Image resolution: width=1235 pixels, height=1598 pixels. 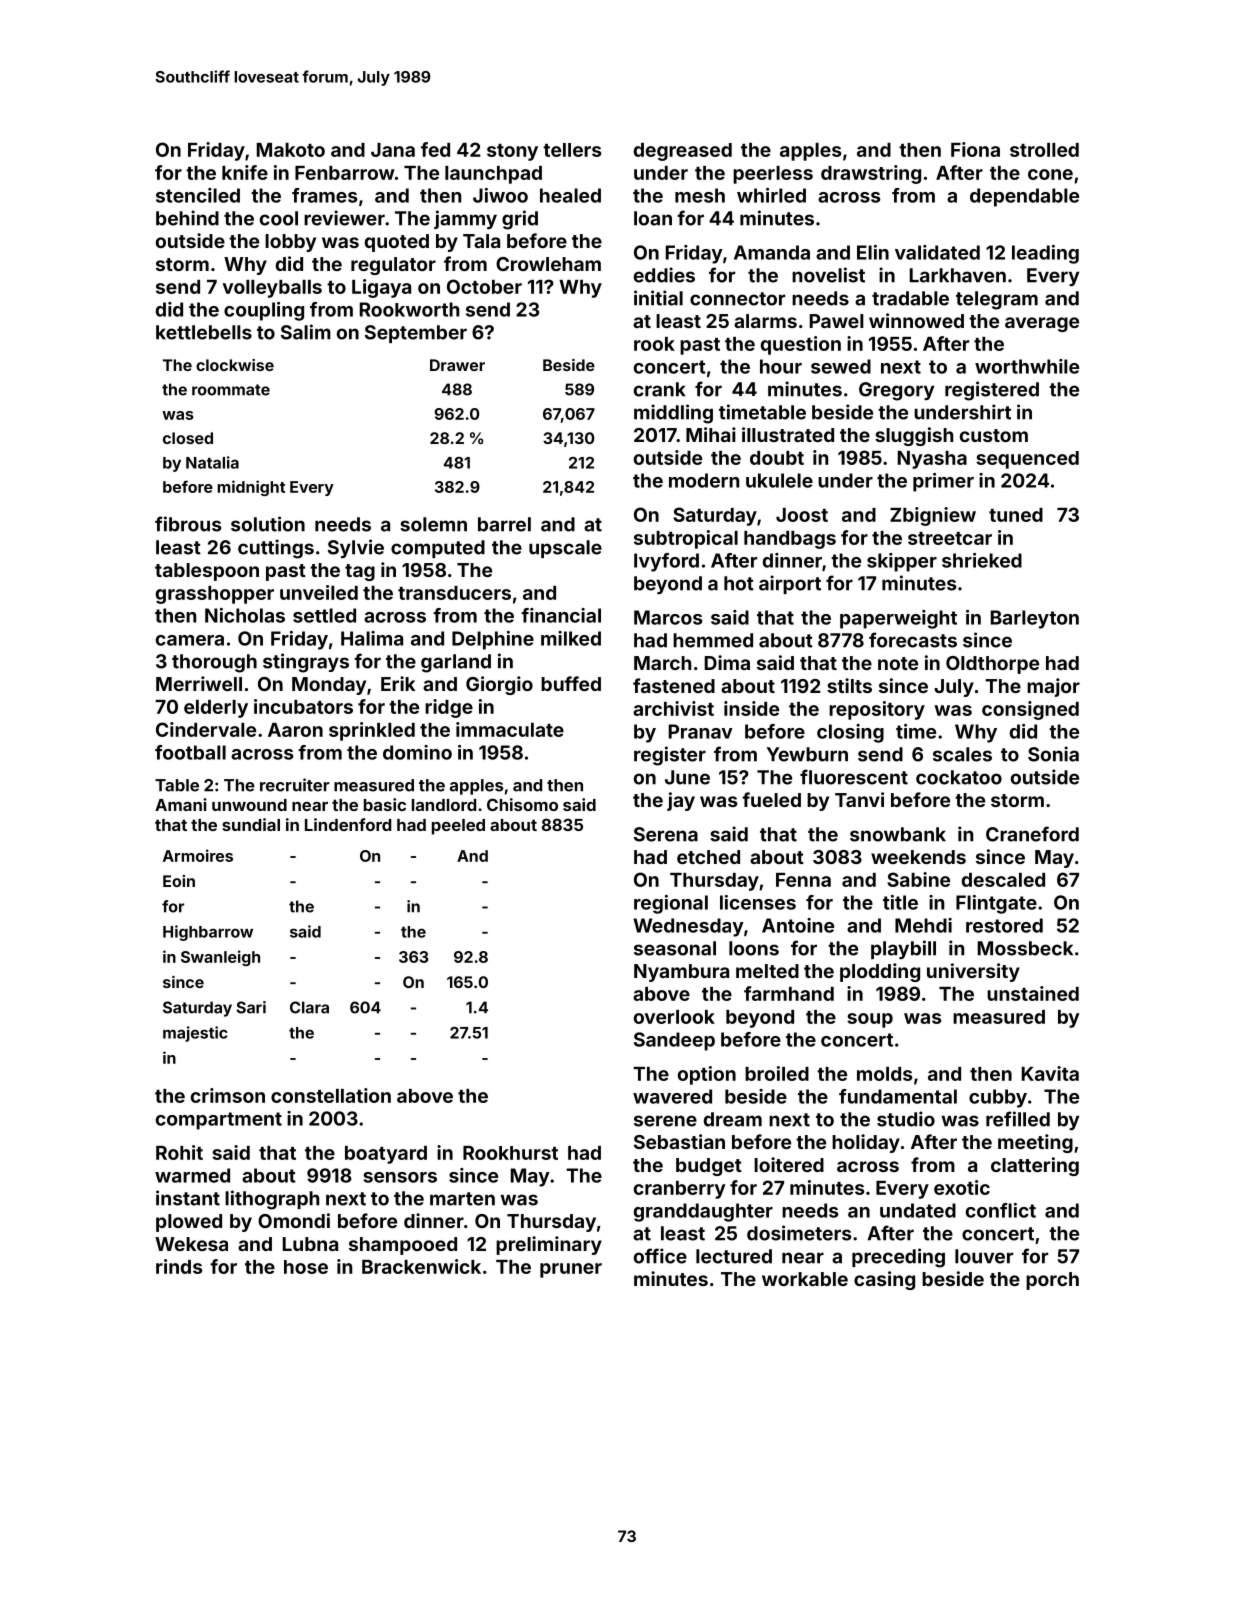 What do you see at coordinates (570, 195) in the page?
I see `healed` at bounding box center [570, 195].
